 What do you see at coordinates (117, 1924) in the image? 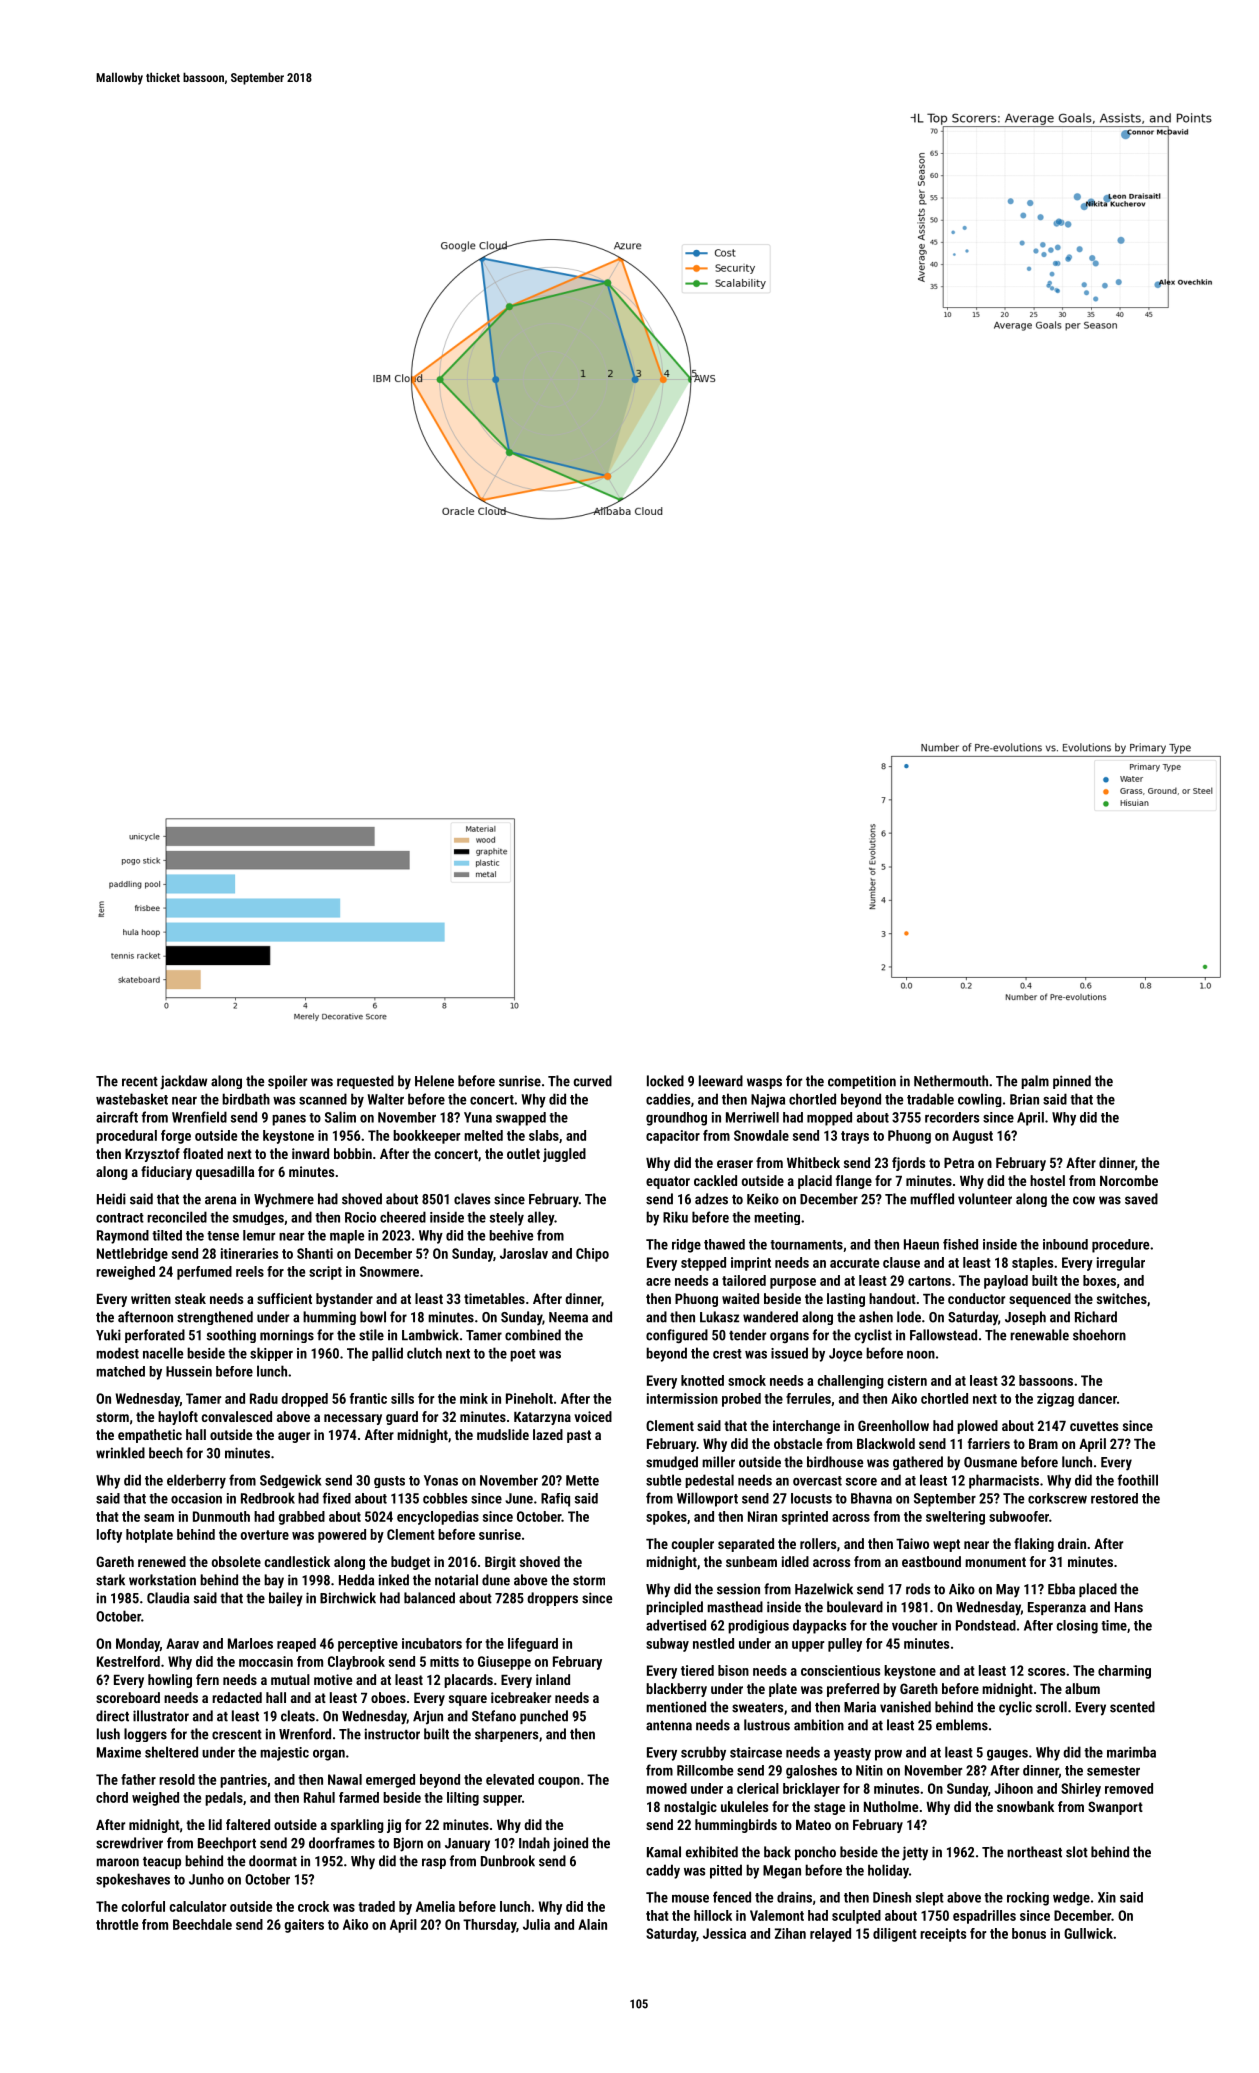
I see `throttle` at bounding box center [117, 1924].
